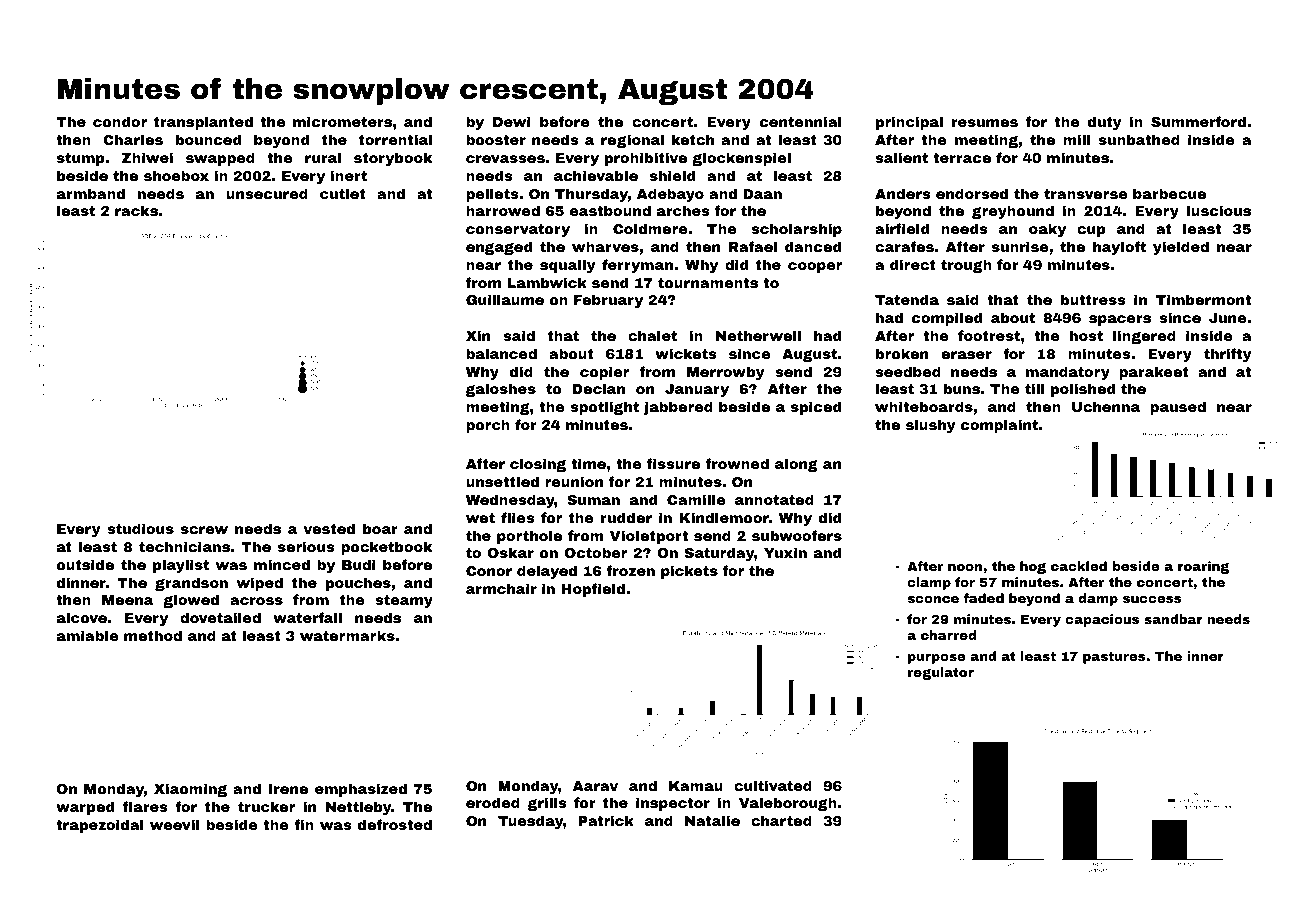  I want to click on vested, so click(329, 528).
